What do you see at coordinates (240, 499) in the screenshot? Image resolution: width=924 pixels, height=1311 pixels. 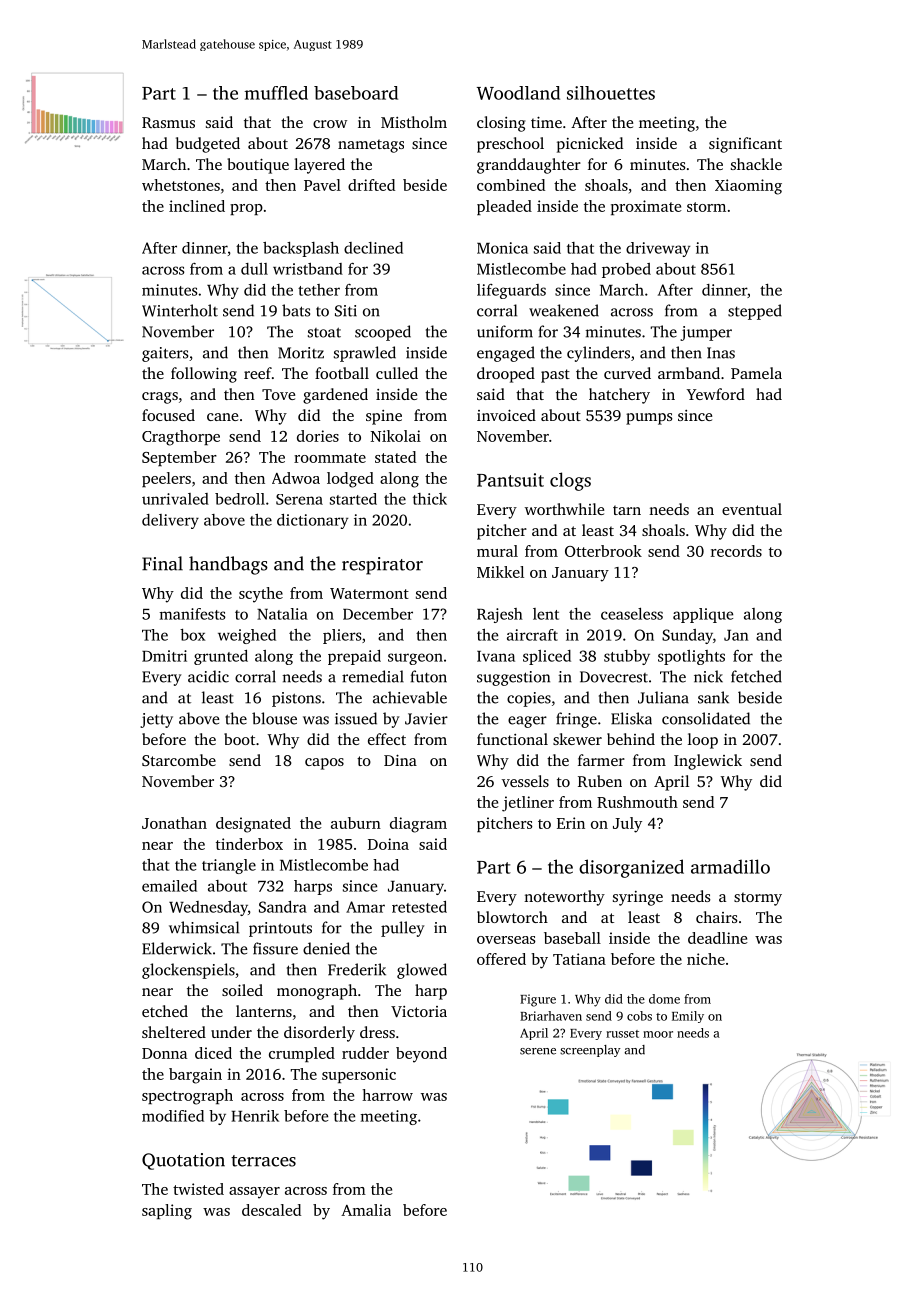 I see `bedroll` at bounding box center [240, 499].
